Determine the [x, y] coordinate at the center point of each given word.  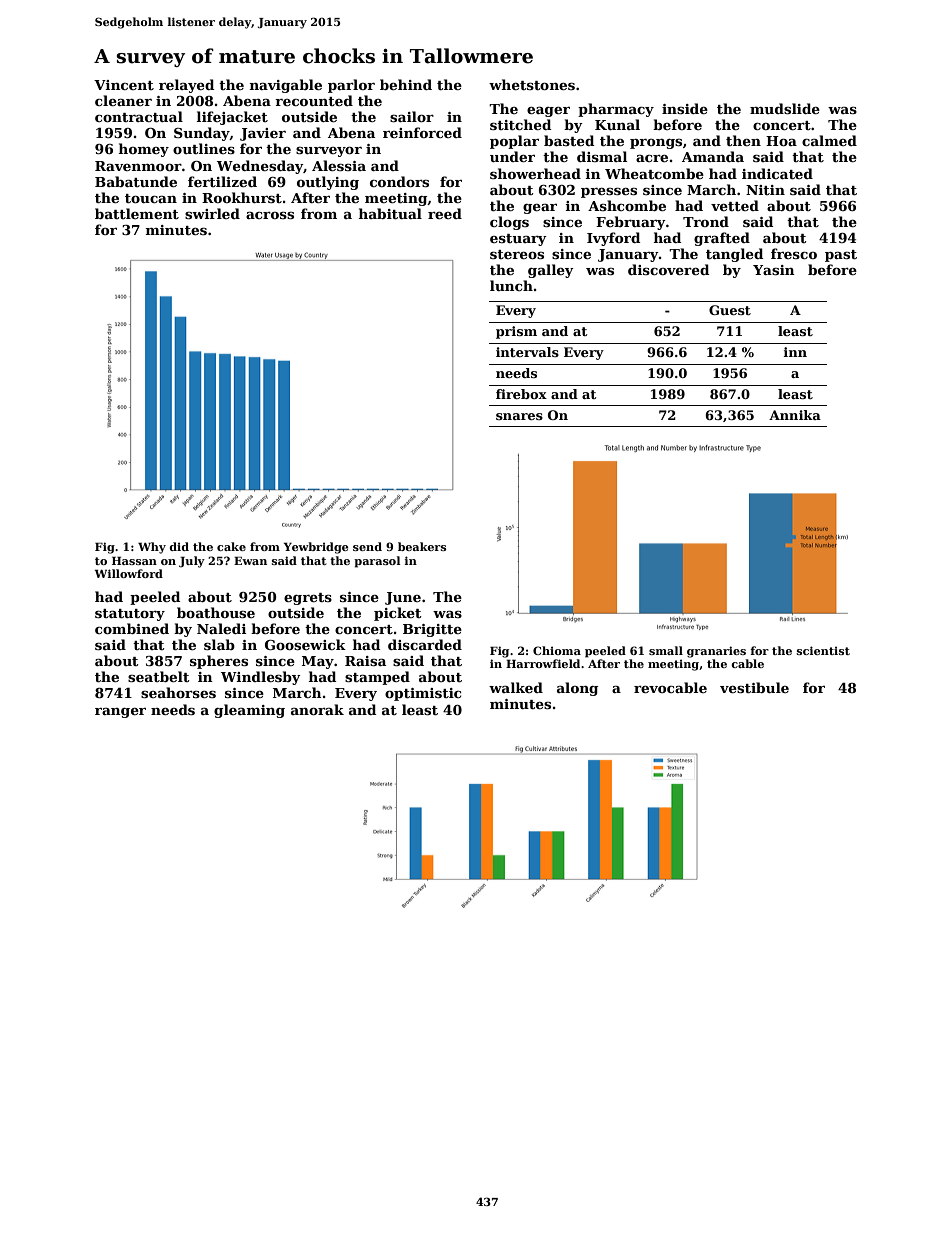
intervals [527, 352]
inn [795, 352]
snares [519, 416]
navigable [286, 86]
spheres [219, 662]
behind [406, 84]
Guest [730, 310]
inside [685, 108]
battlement [137, 213]
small [666, 650]
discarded [425, 644]
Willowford [129, 573]
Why [152, 548]
